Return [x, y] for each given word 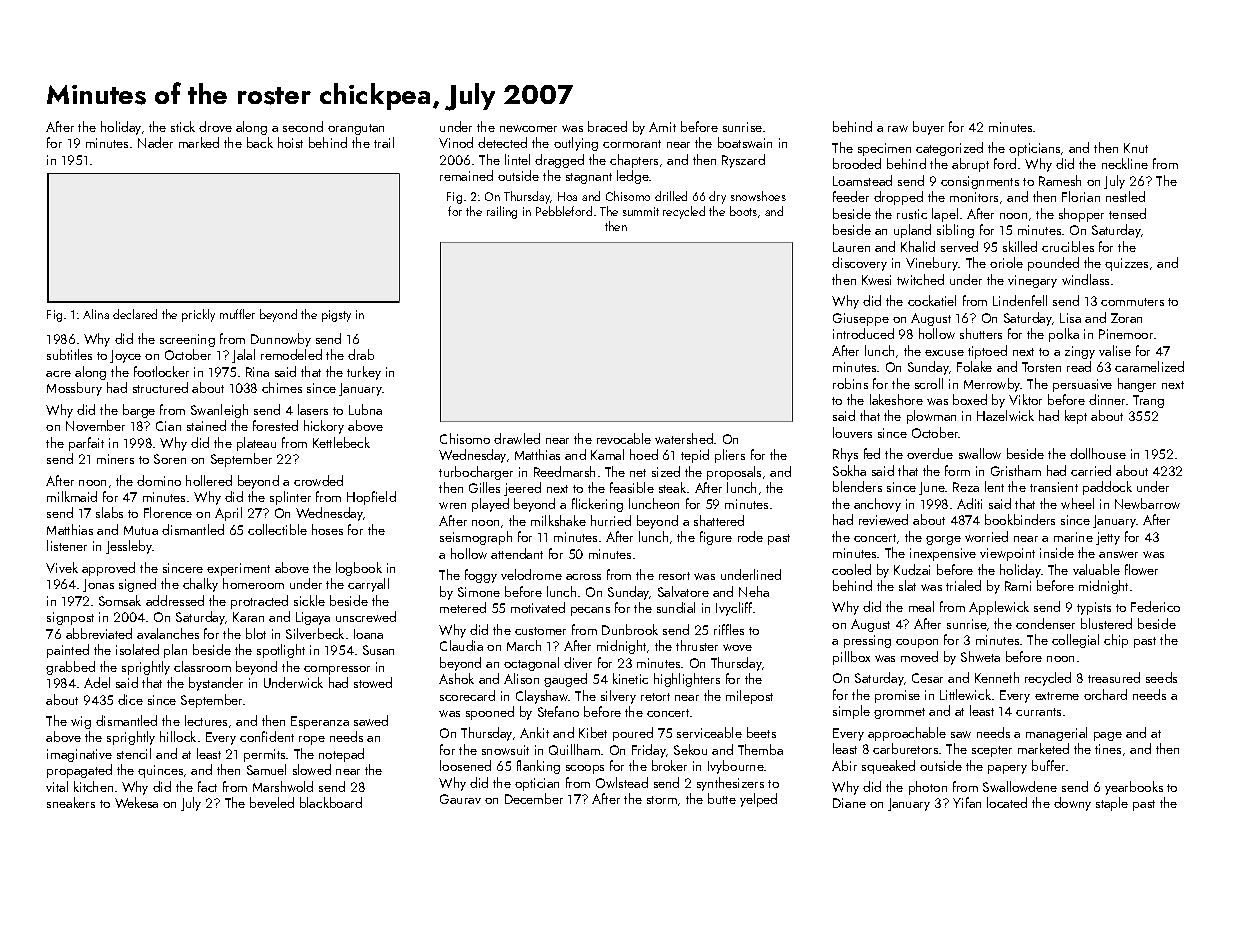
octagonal [531, 664]
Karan [248, 617]
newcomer [528, 128]
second [303, 126]
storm [662, 800]
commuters [1132, 302]
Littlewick [965, 694]
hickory [324, 427]
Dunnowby [281, 340]
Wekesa [136, 802]
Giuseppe [861, 319]
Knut [1136, 148]
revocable [624, 438]
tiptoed [987, 352]
